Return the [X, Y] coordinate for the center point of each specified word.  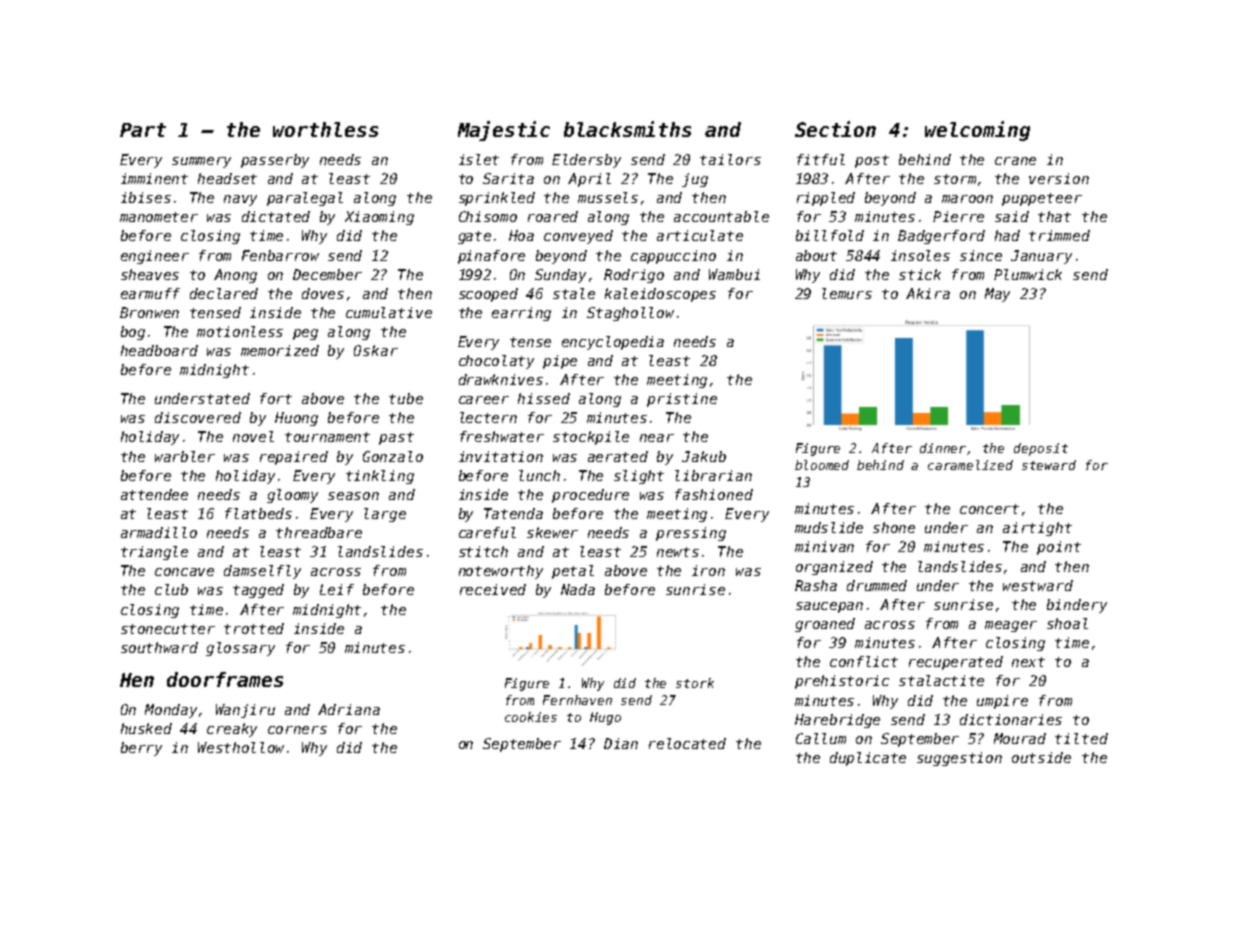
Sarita [508, 178]
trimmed [1059, 235]
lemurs [847, 293]
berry [141, 749]
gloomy [292, 496]
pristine [682, 400]
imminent [154, 178]
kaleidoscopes [660, 295]
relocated [687, 743]
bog [133, 333]
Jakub [704, 456]
